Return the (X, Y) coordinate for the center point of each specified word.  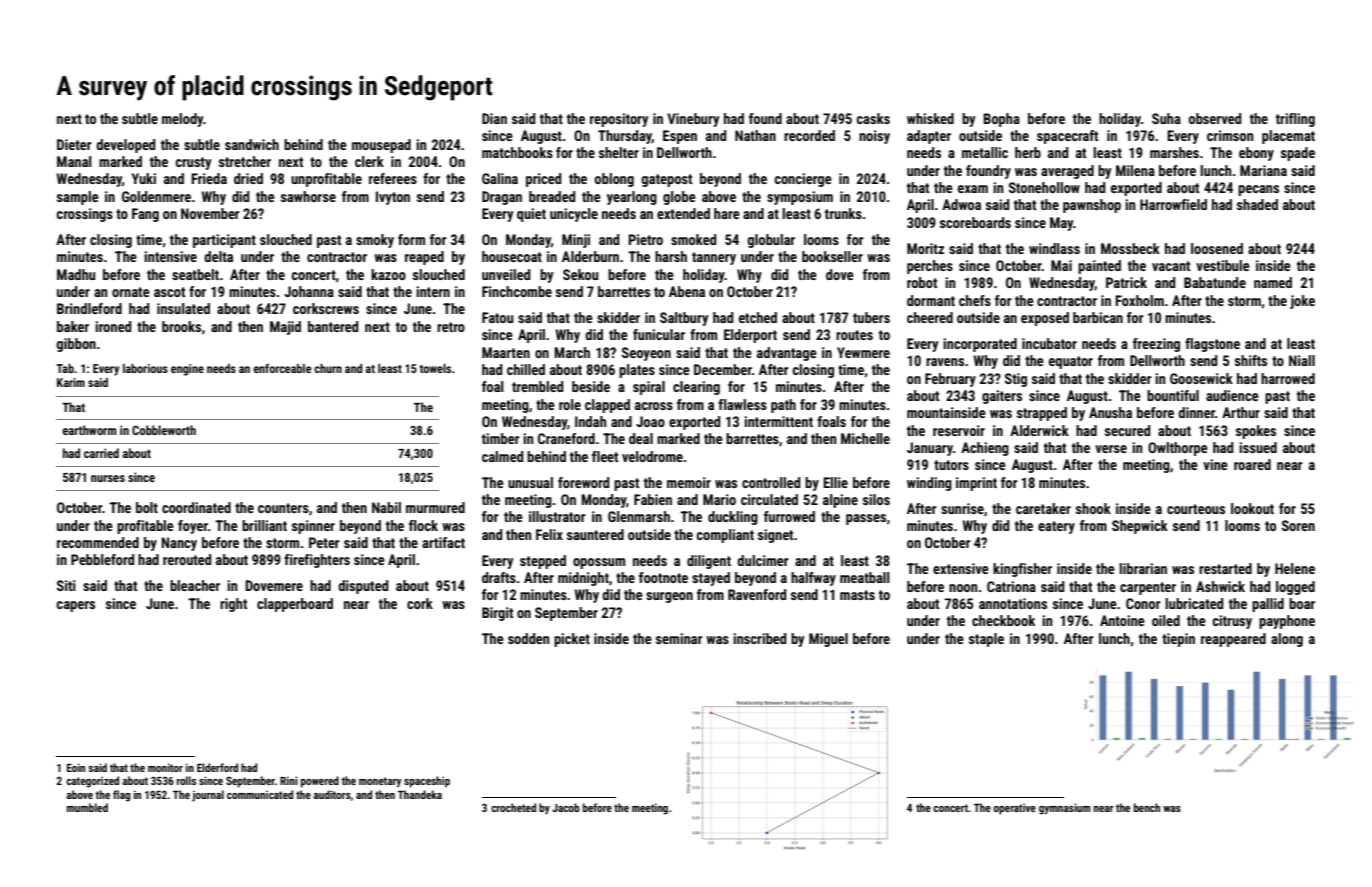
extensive (961, 568)
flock (423, 525)
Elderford (217, 767)
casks (873, 118)
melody (183, 120)
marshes (1174, 152)
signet (775, 536)
